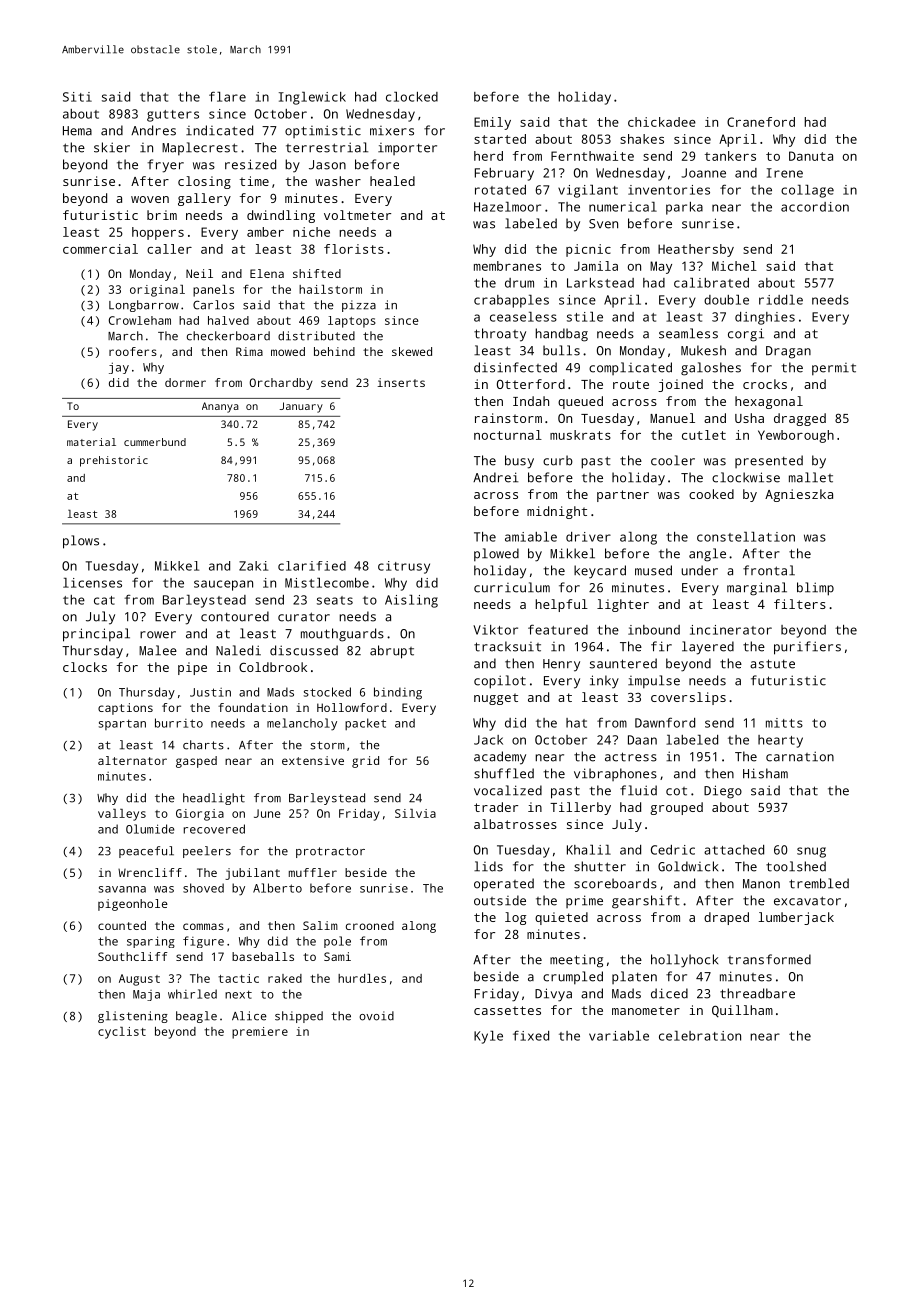  I want to click on accordion, so click(815, 207).
